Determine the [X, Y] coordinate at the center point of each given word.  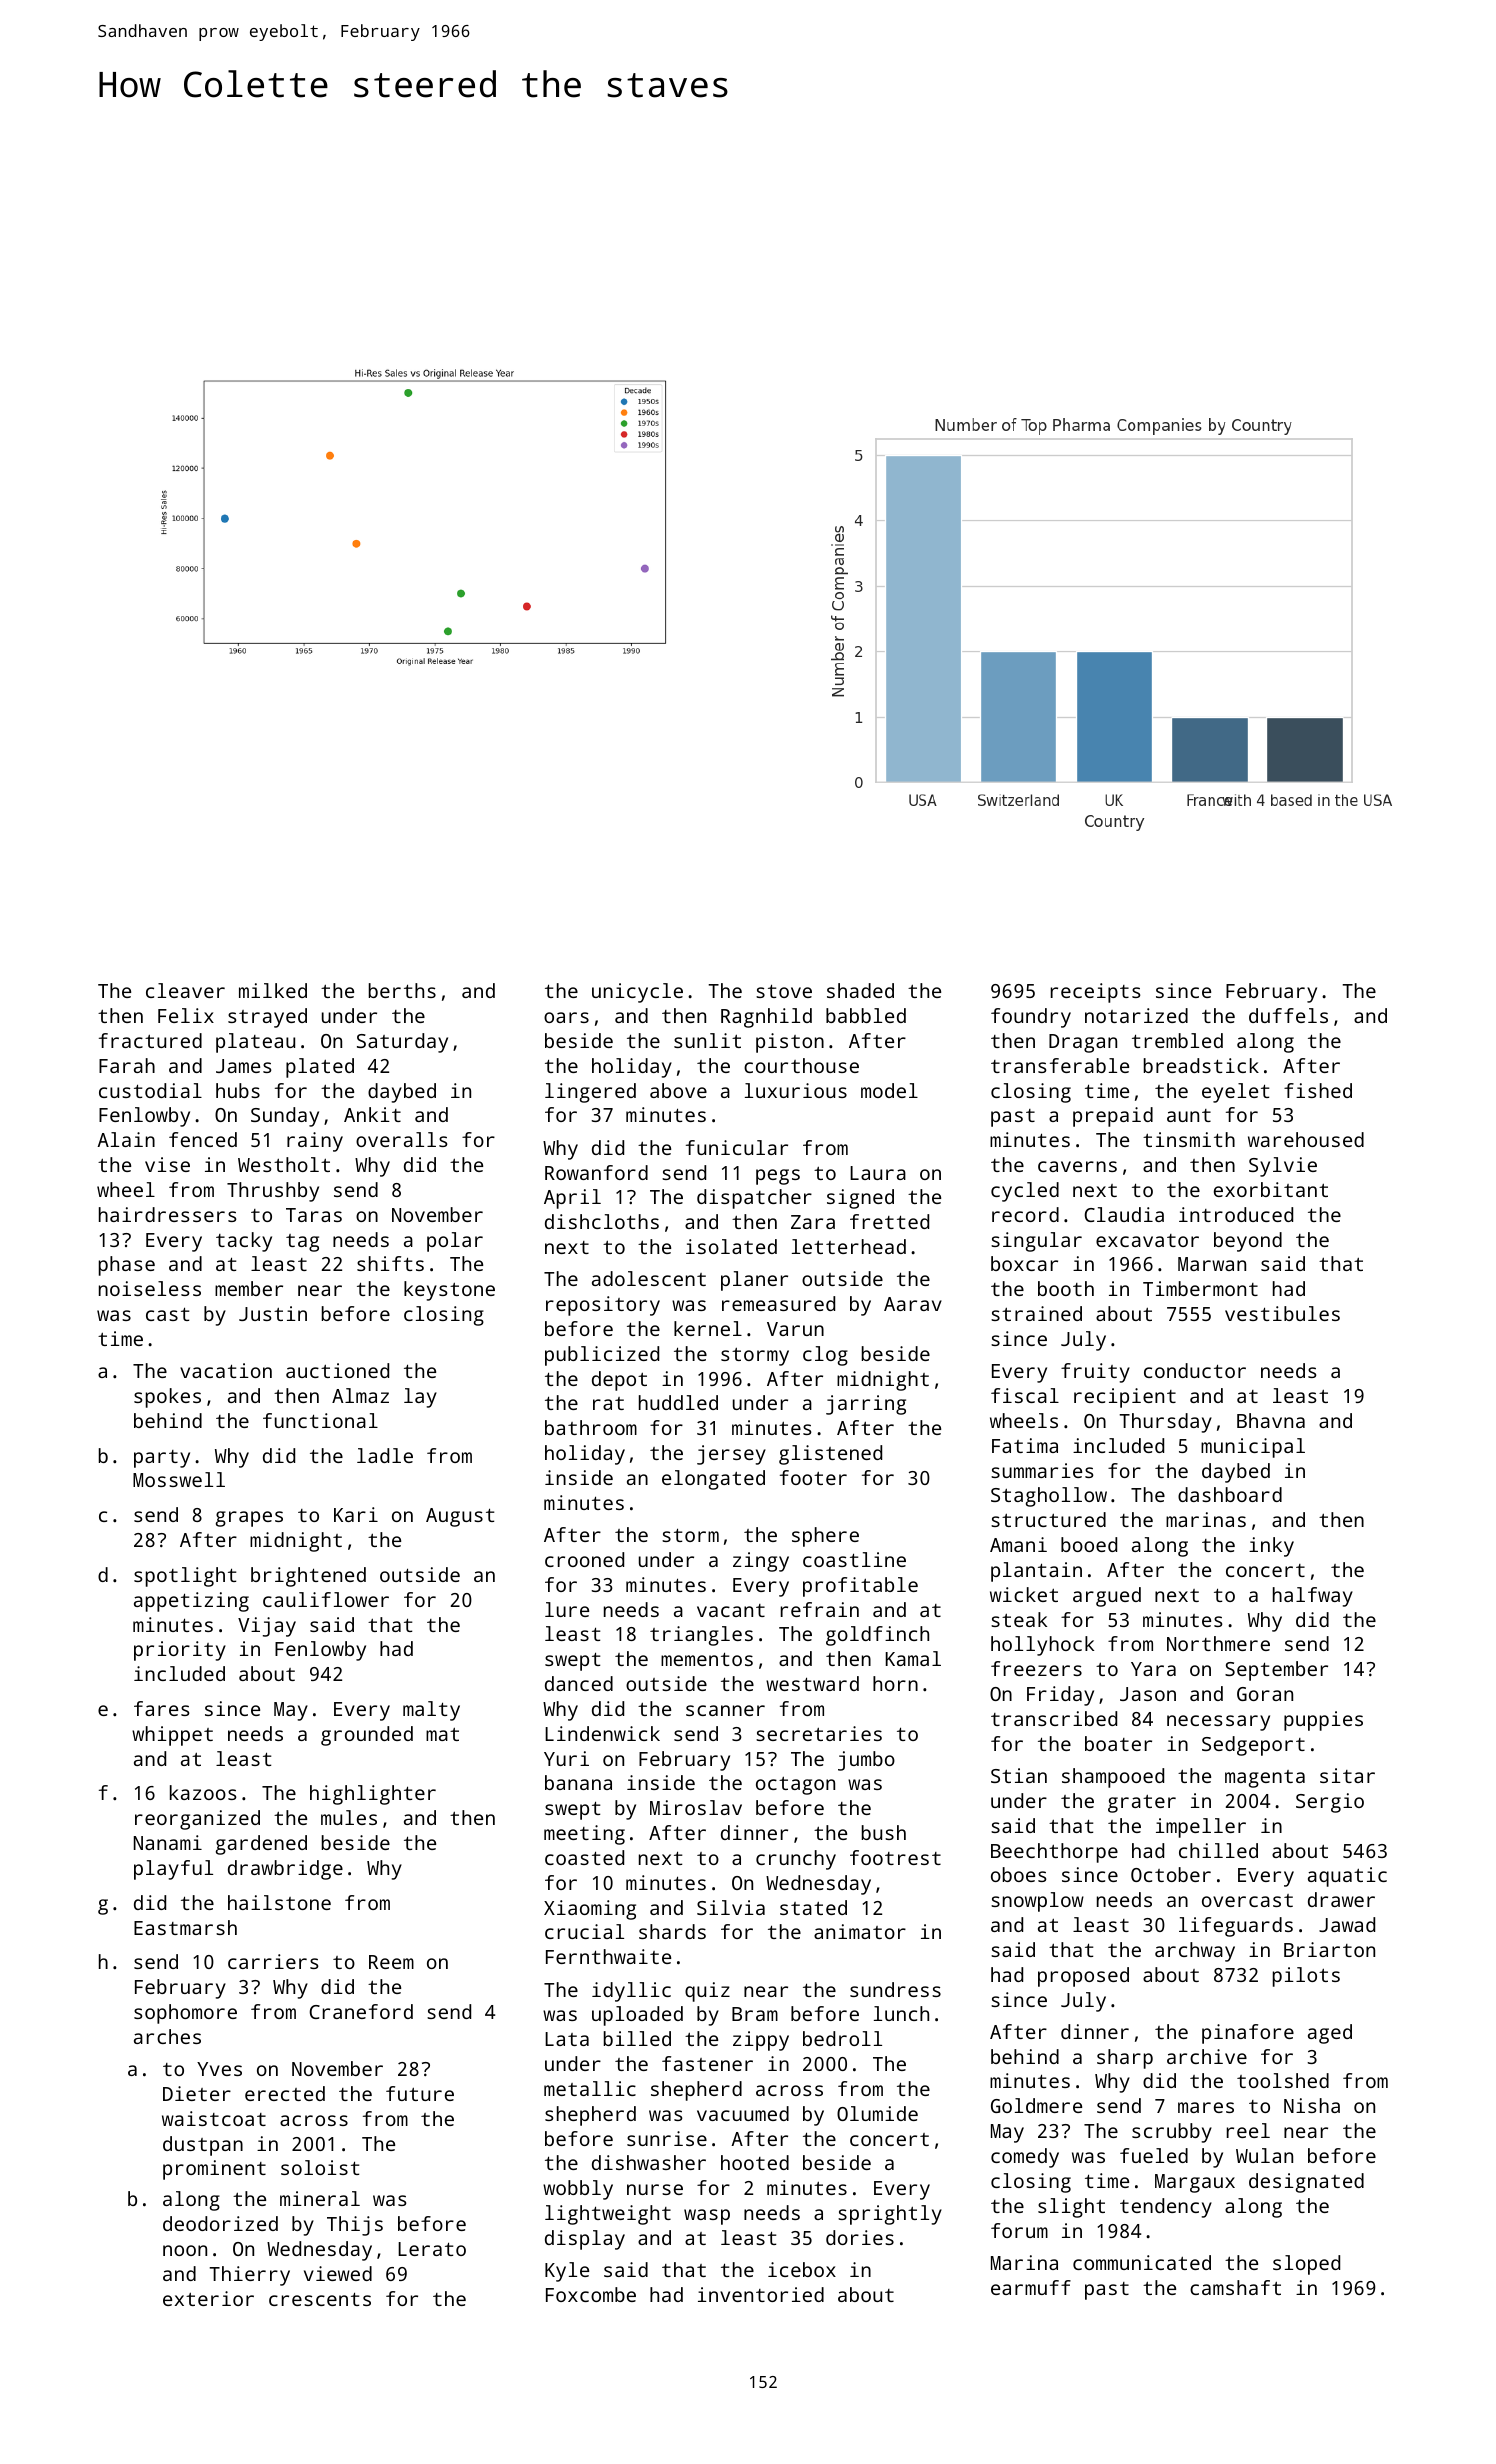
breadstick [1201, 1065]
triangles [701, 1636]
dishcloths [602, 1221]
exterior [208, 2298]
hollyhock [1042, 1646]
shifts [390, 1263]
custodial [150, 1090]
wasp [707, 2217]
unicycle [637, 993]
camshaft [1235, 2287]
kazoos [203, 1792]
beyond [1248, 1242]
